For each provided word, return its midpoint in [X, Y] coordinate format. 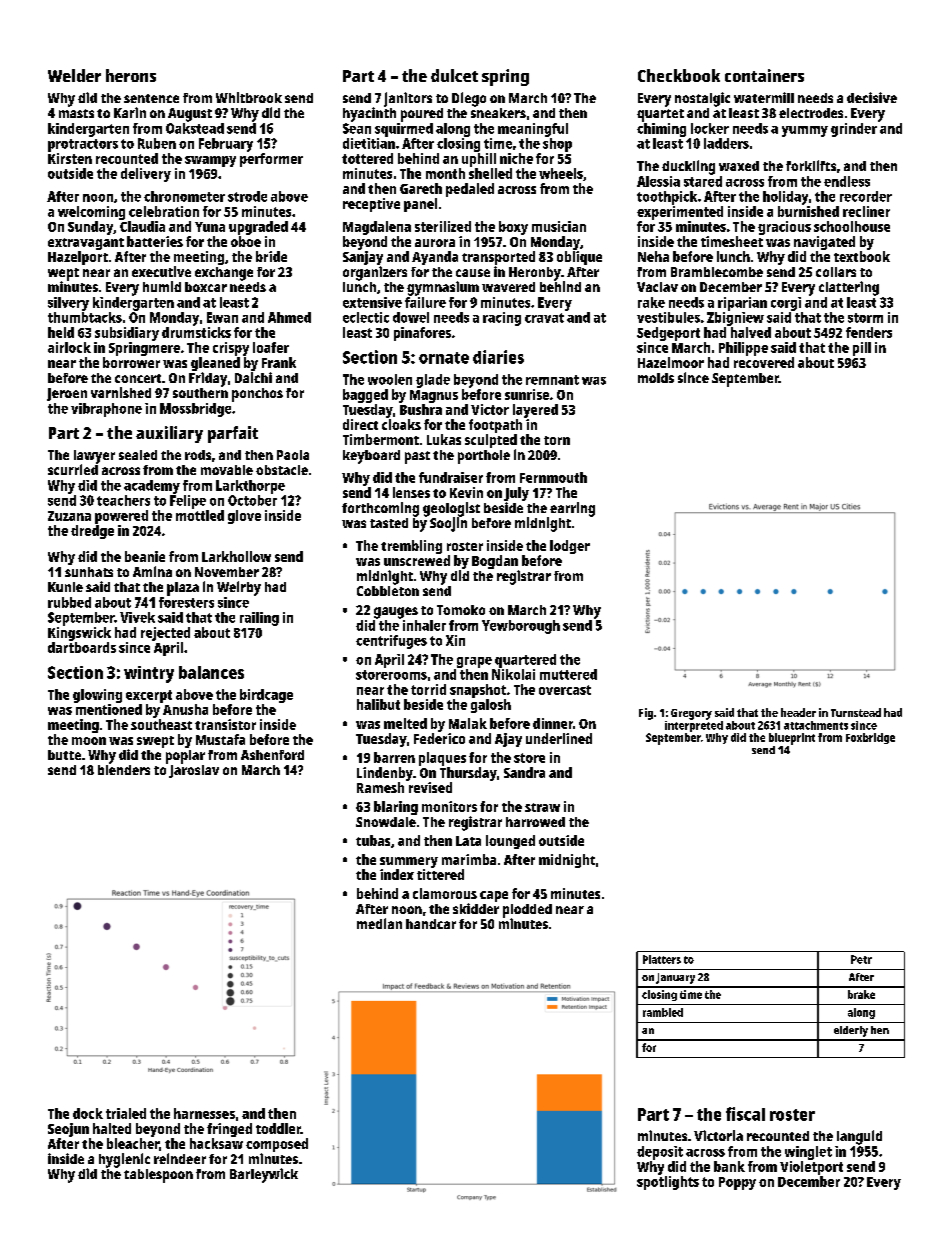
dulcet [454, 75]
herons [131, 75]
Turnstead [856, 712]
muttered [568, 674]
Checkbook [679, 75]
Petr [861, 959]
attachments [816, 725]
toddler [278, 1128]
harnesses [204, 1113]
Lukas [444, 439]
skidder [476, 908]
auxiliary [169, 434]
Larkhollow [236, 556]
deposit [660, 1153]
